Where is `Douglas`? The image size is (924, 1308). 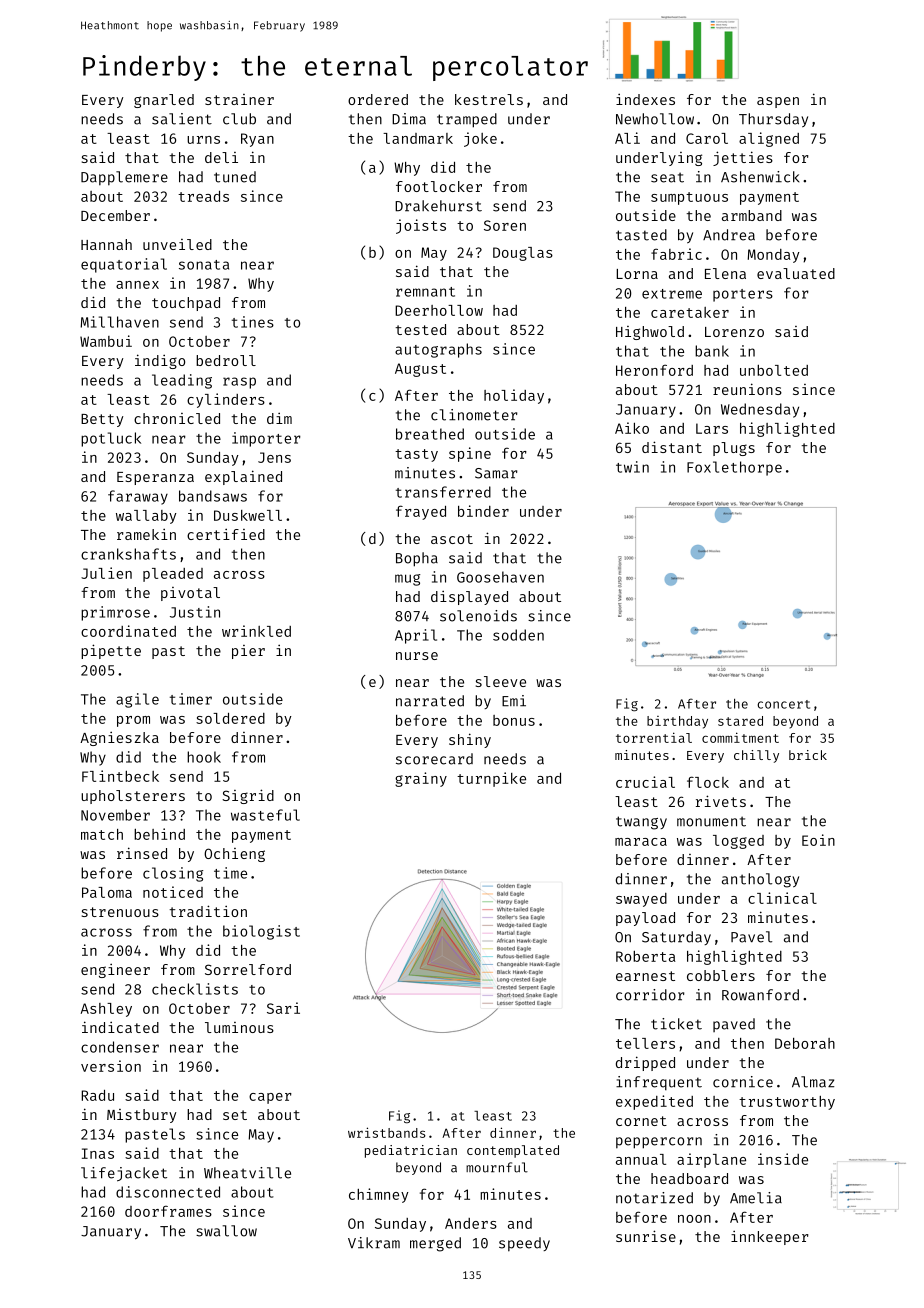 Douglas is located at coordinates (523, 254).
